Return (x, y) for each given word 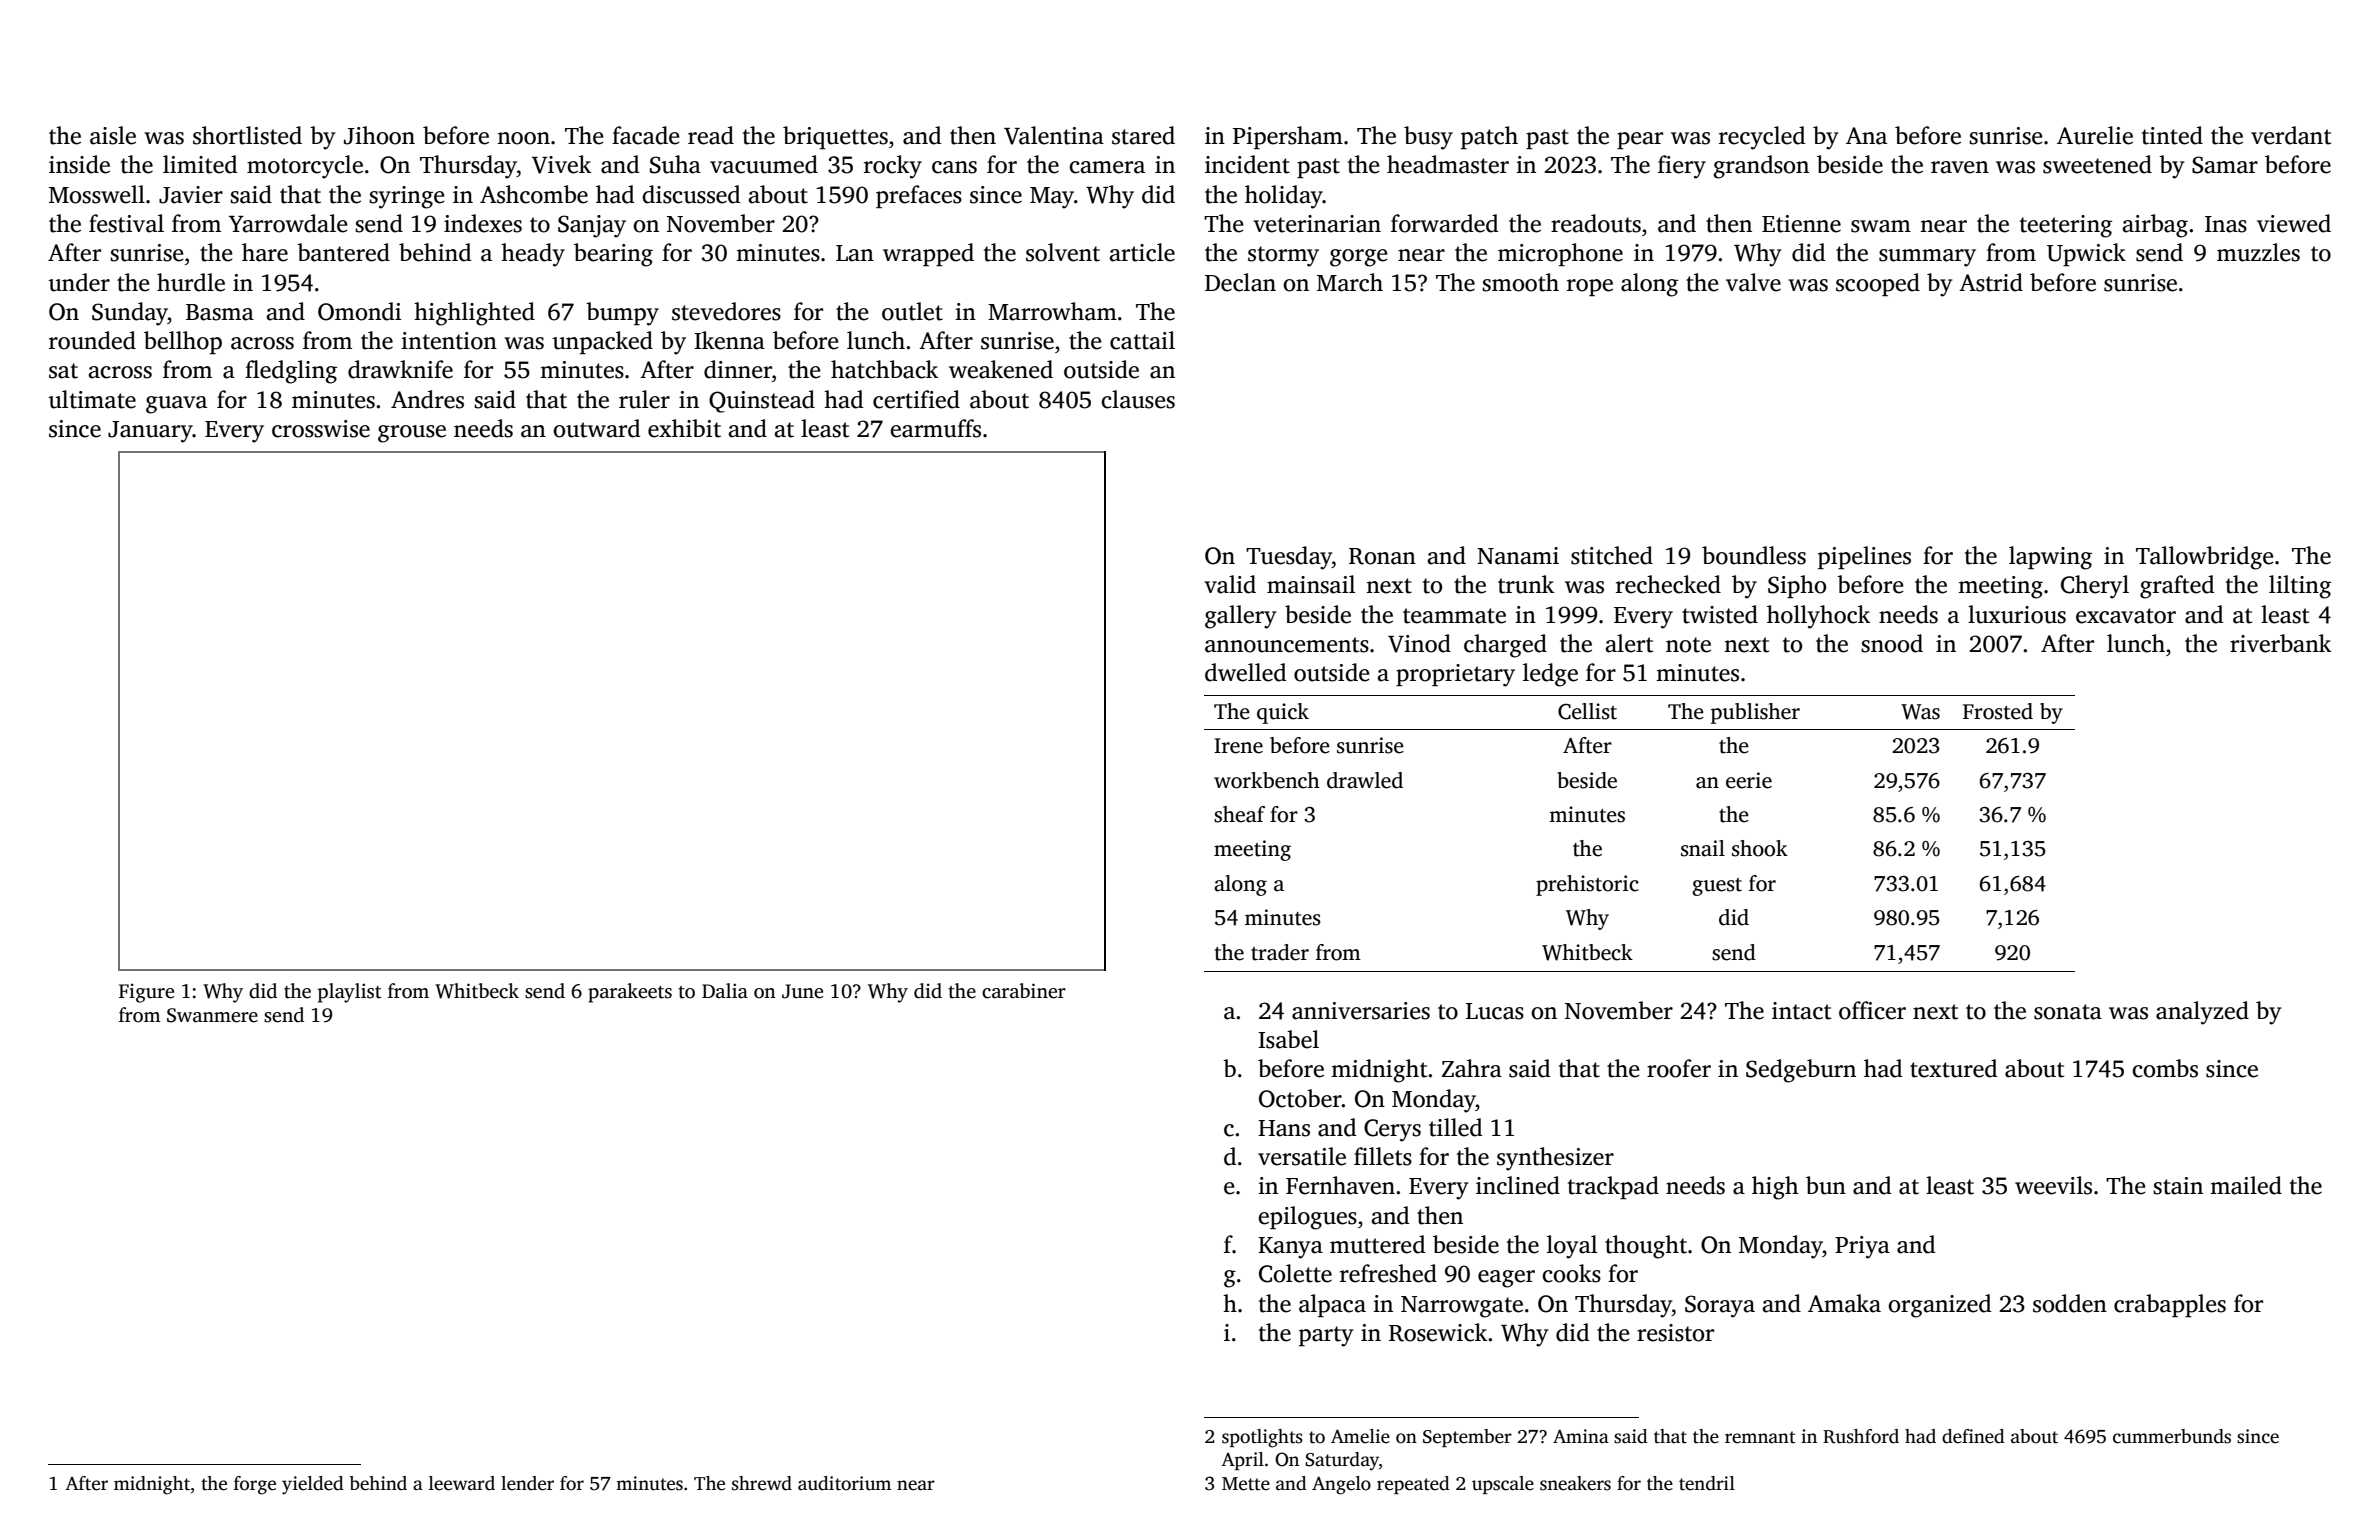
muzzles (2258, 252)
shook (1760, 848)
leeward (462, 1483)
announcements (1287, 645)
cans (954, 167)
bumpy (622, 314)
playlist (350, 993)
